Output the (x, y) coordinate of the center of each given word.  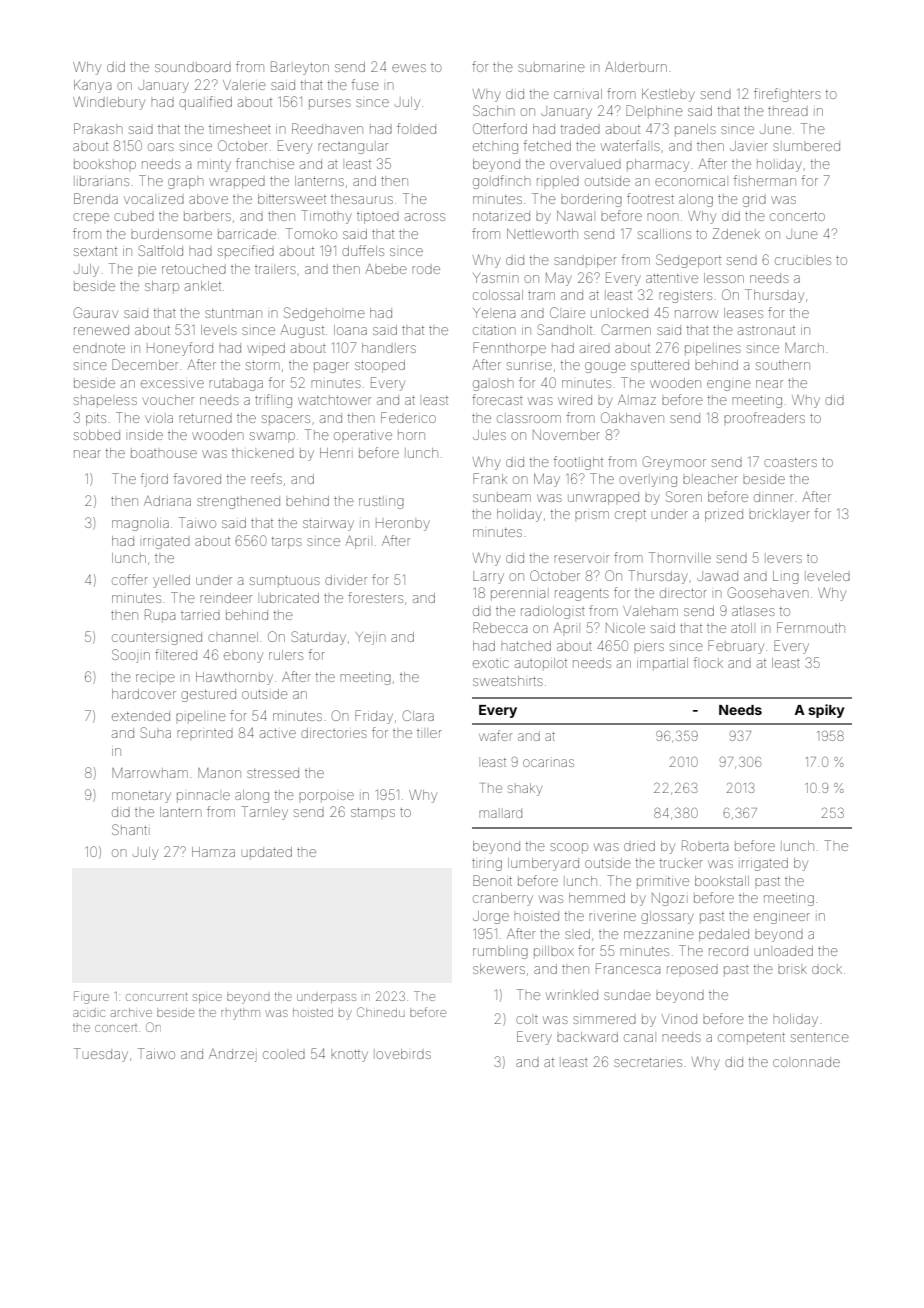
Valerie (244, 85)
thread (788, 111)
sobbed (97, 435)
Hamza (213, 852)
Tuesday (101, 1055)
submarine (551, 68)
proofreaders (764, 417)
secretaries (648, 1062)
